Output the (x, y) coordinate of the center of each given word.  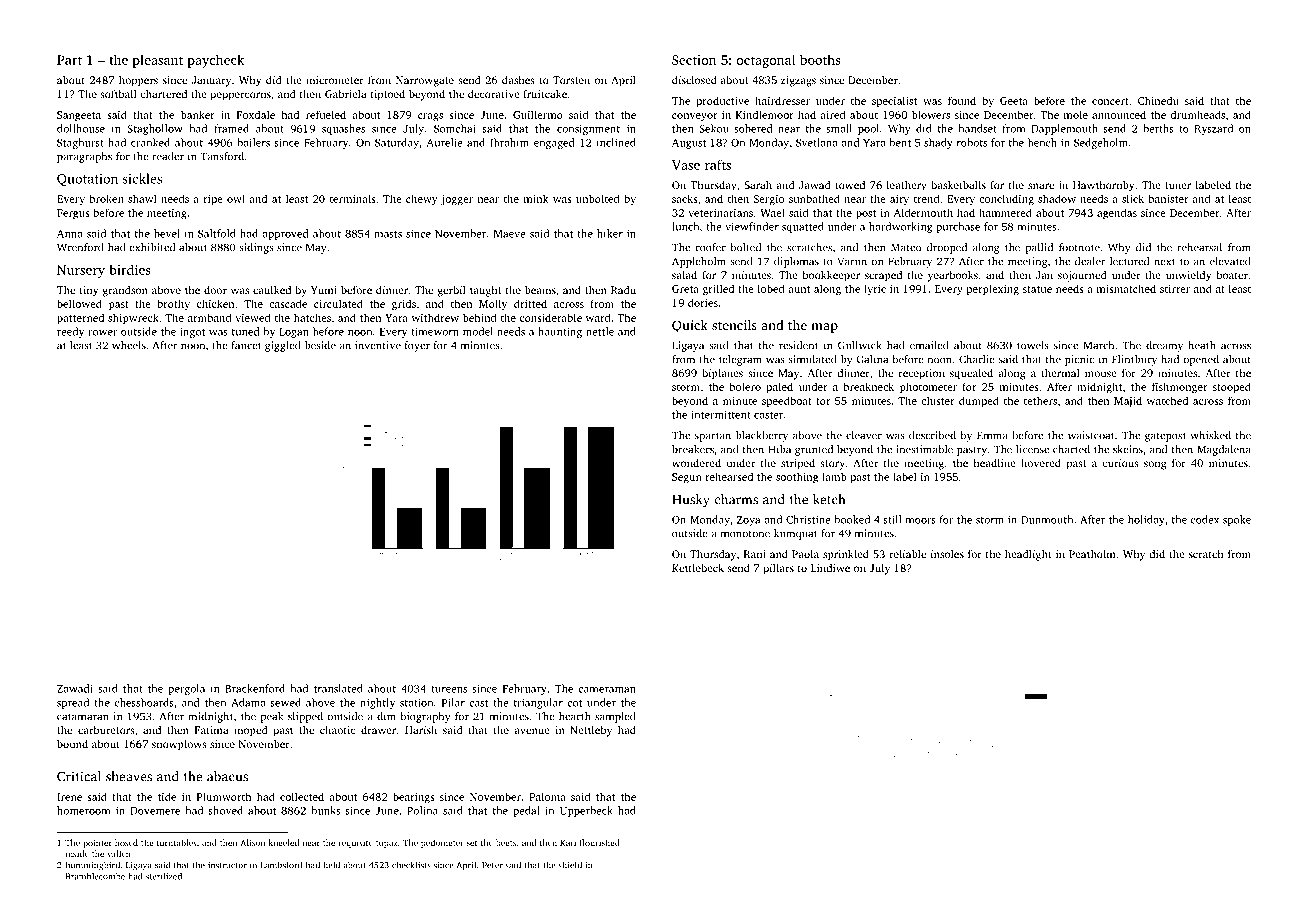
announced (1119, 114)
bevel (167, 233)
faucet (246, 345)
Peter (492, 865)
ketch (829, 499)
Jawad (815, 185)
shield (570, 865)
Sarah (758, 185)
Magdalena (1224, 450)
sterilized (164, 876)
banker (198, 114)
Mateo (906, 247)
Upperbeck (586, 811)
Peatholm (1092, 554)
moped (251, 731)
